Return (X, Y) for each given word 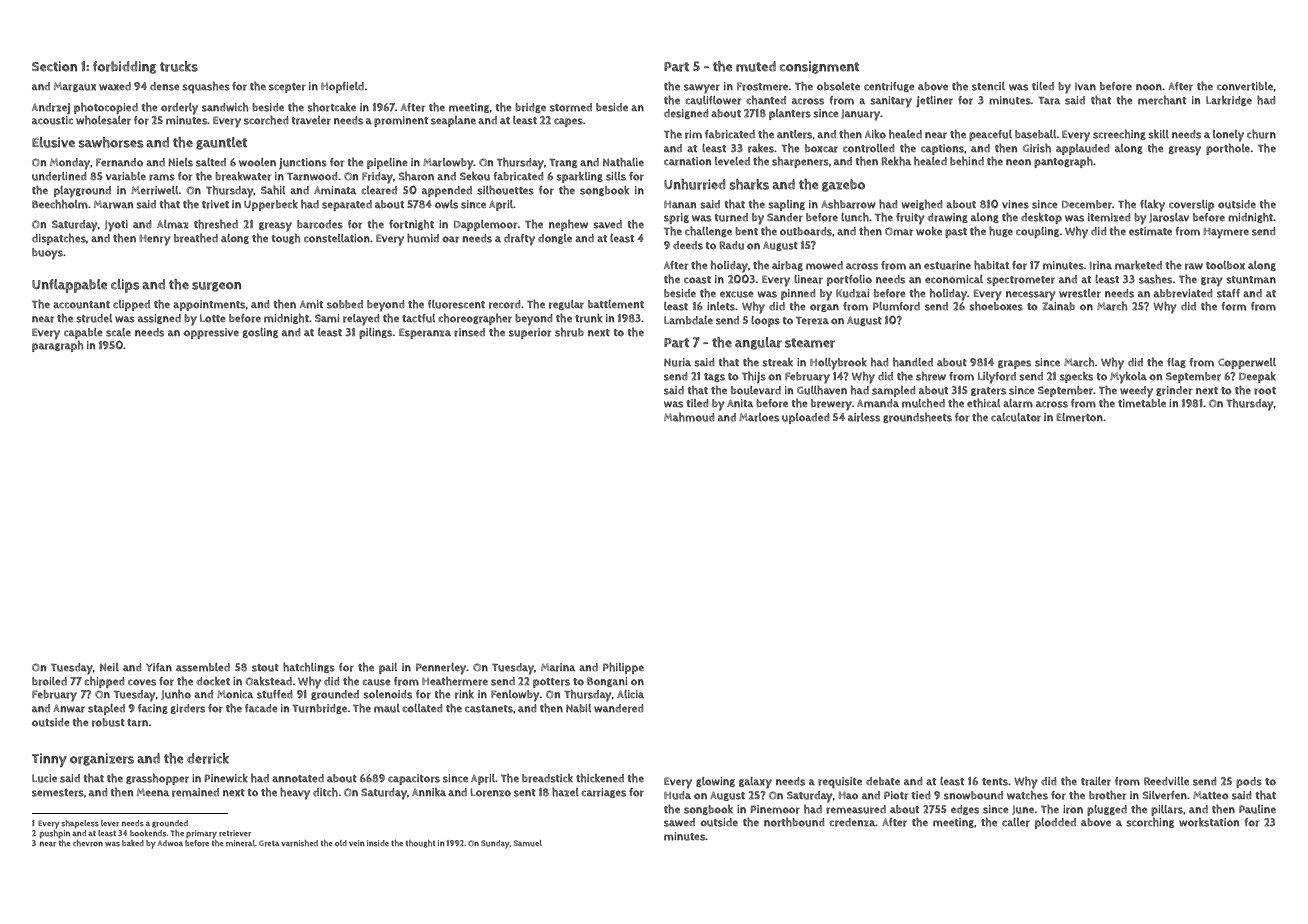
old (341, 843)
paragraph (57, 346)
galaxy (755, 783)
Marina (558, 667)
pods (1249, 782)
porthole (1228, 149)
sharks (749, 184)
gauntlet (221, 143)
